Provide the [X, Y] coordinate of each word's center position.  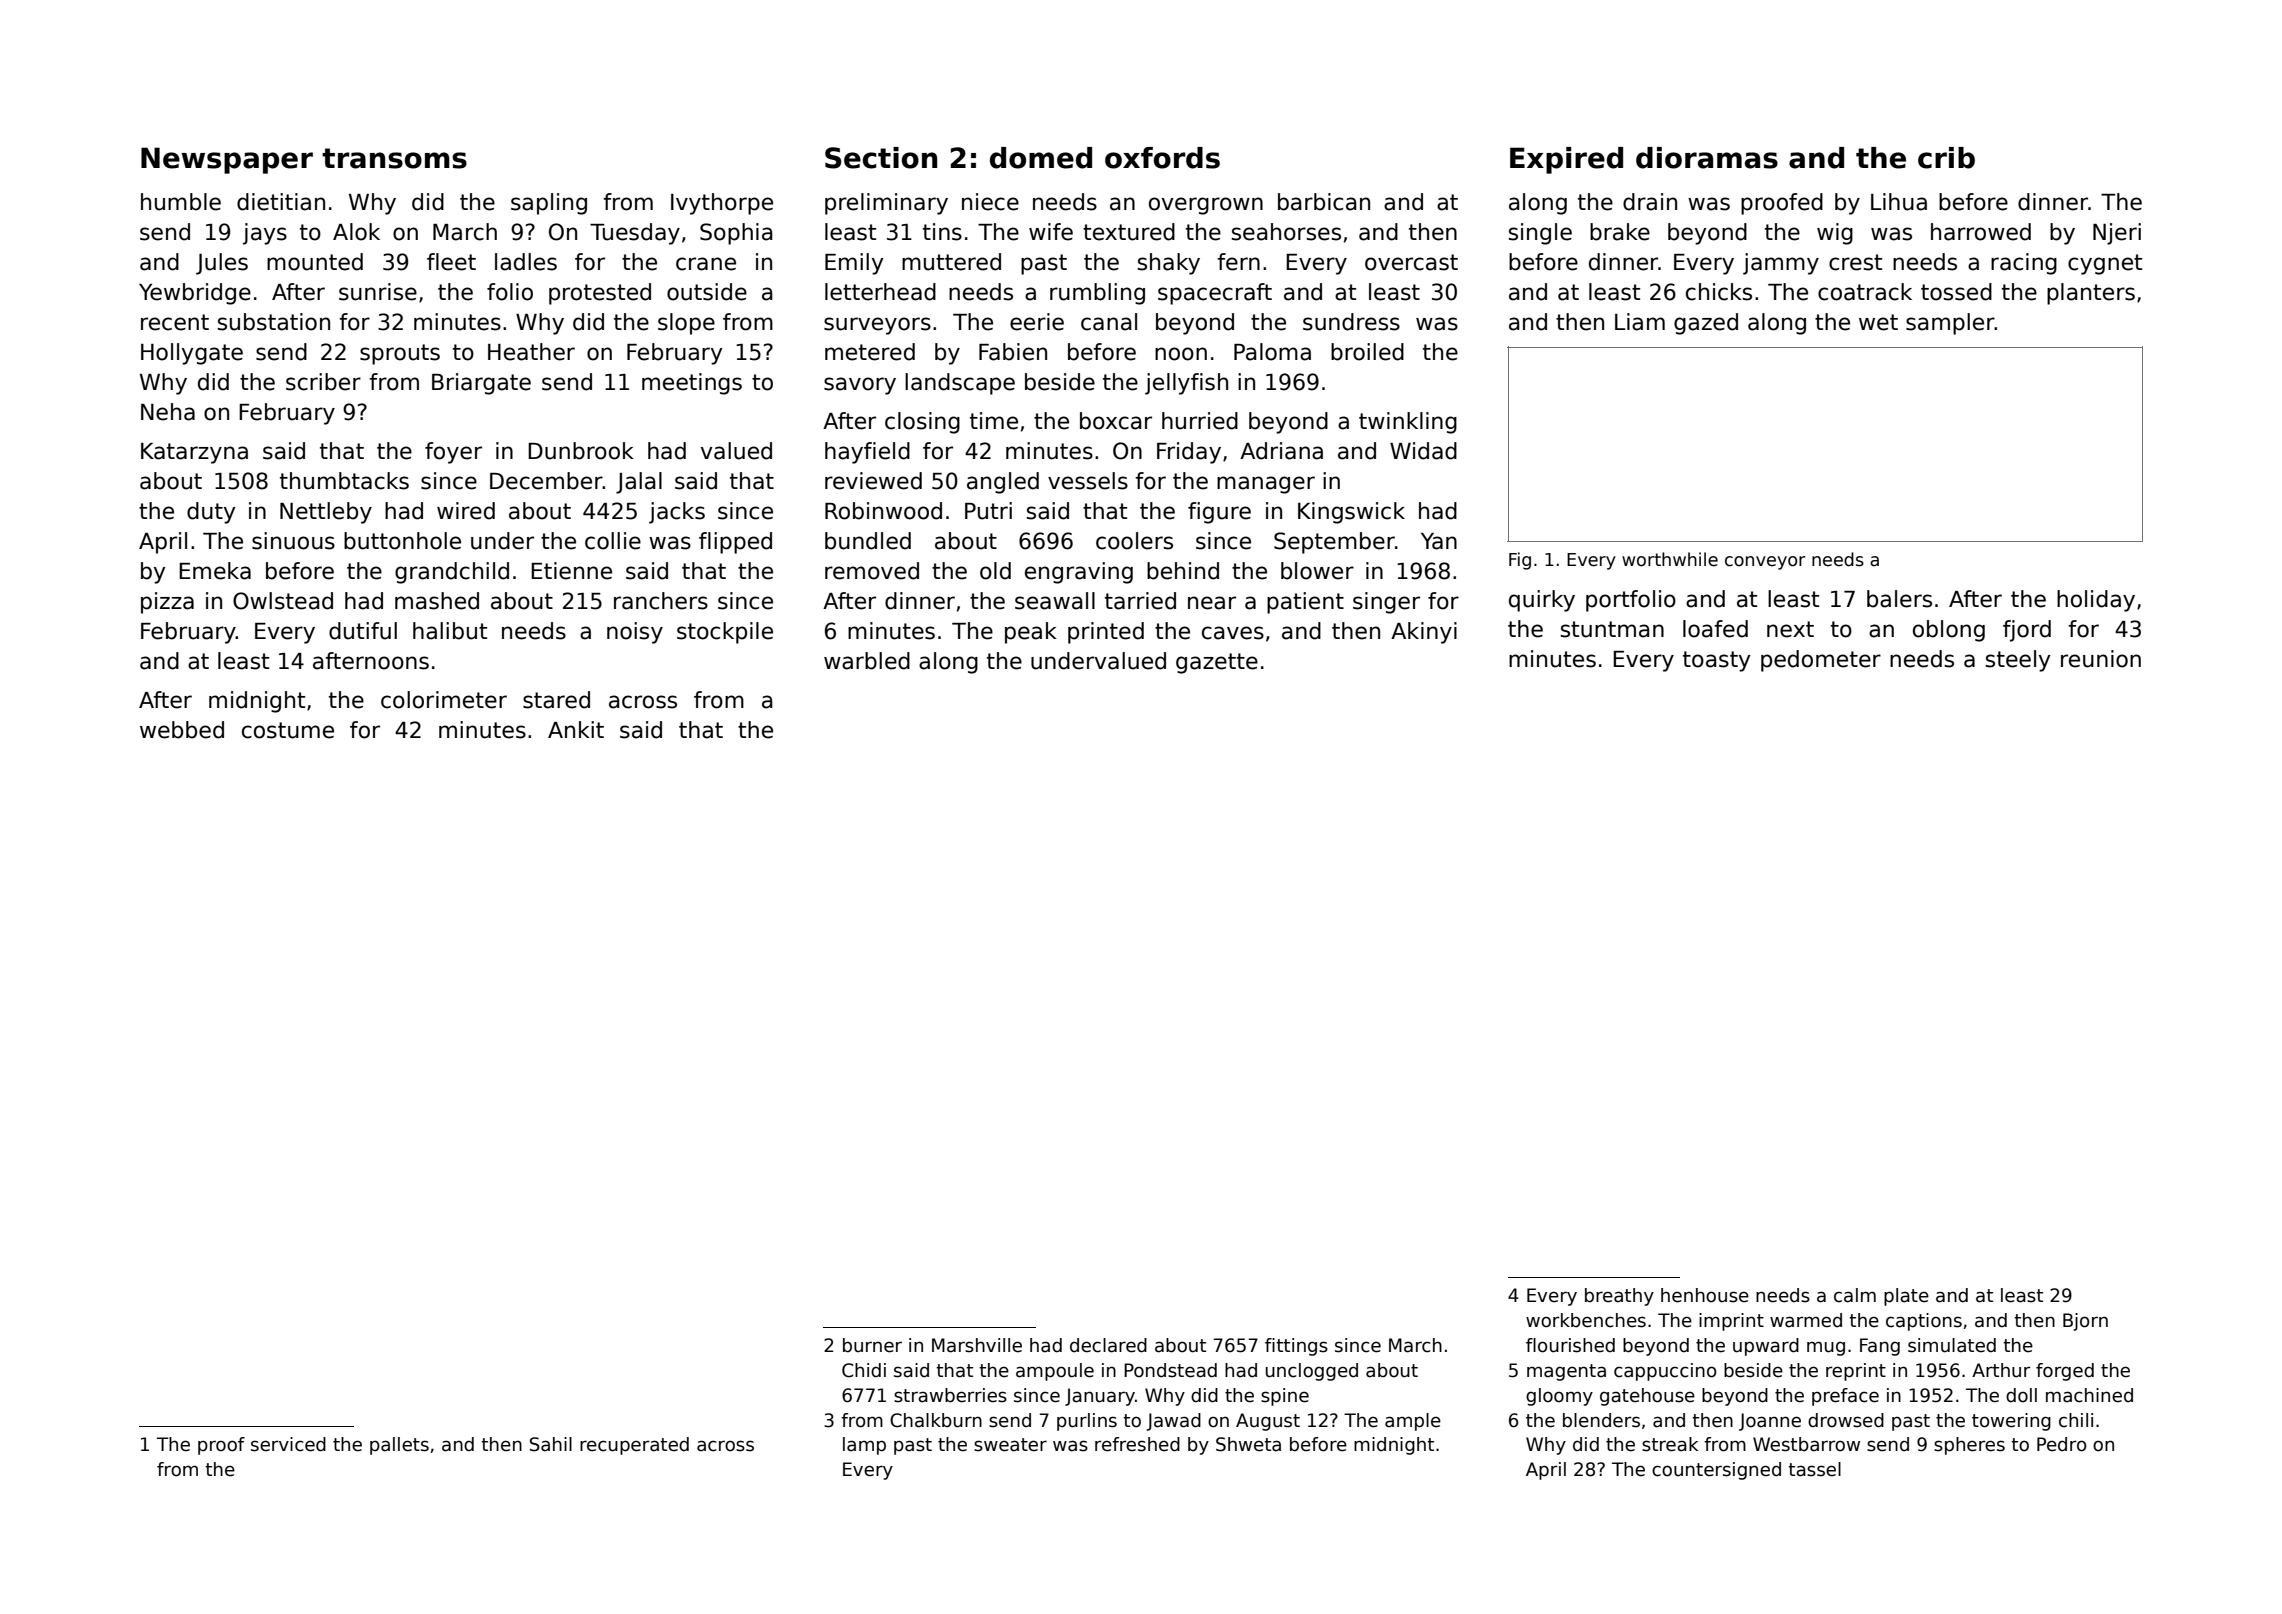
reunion [2101, 659]
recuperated [634, 1446]
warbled [867, 661]
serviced [288, 1444]
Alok [356, 232]
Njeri [2117, 234]
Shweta [1248, 1444]
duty [211, 513]
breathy [1619, 1297]
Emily [854, 264]
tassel [1814, 1469]
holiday [2096, 601]
